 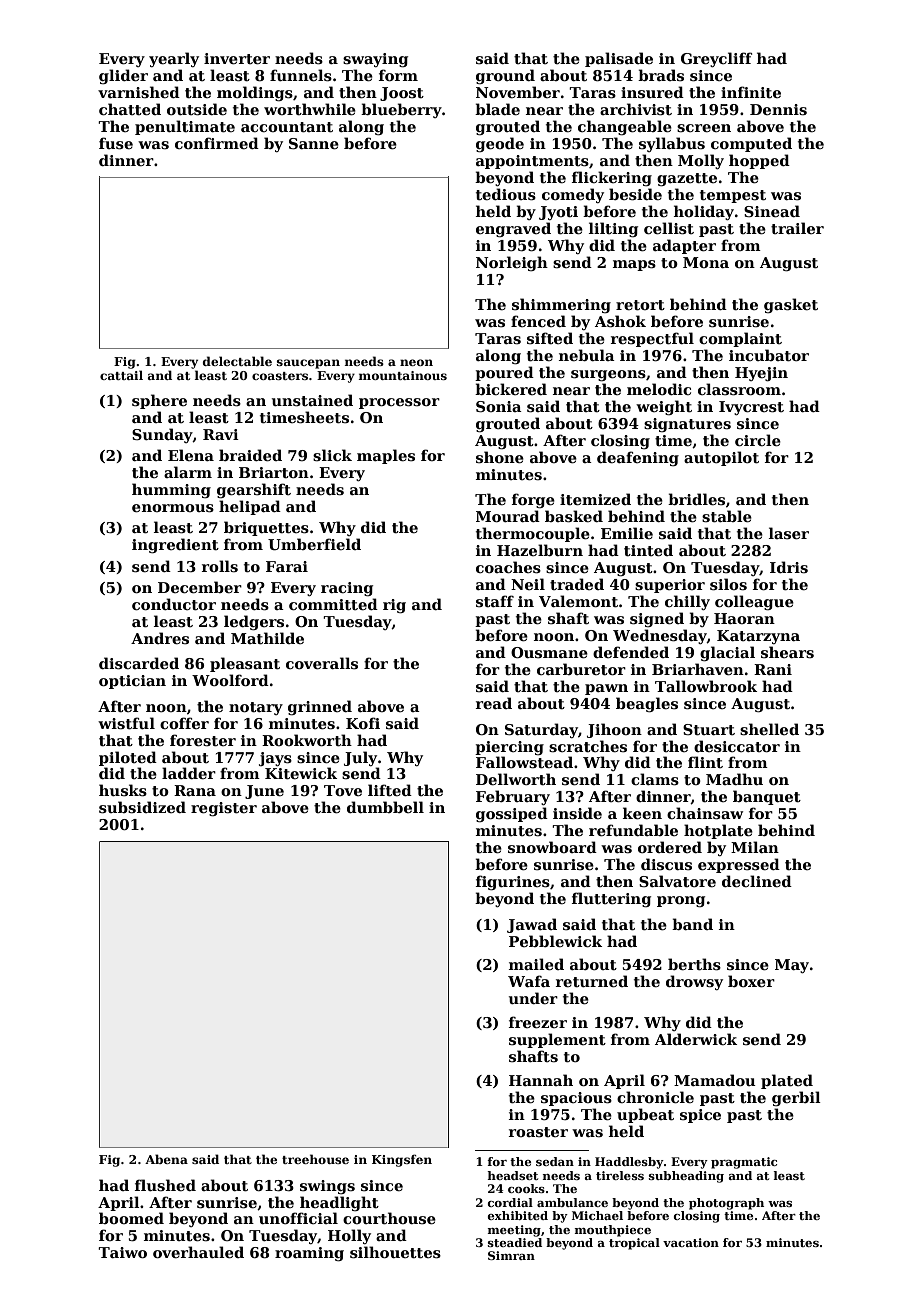 What do you see at coordinates (123, 790) in the screenshot?
I see `husks` at bounding box center [123, 790].
